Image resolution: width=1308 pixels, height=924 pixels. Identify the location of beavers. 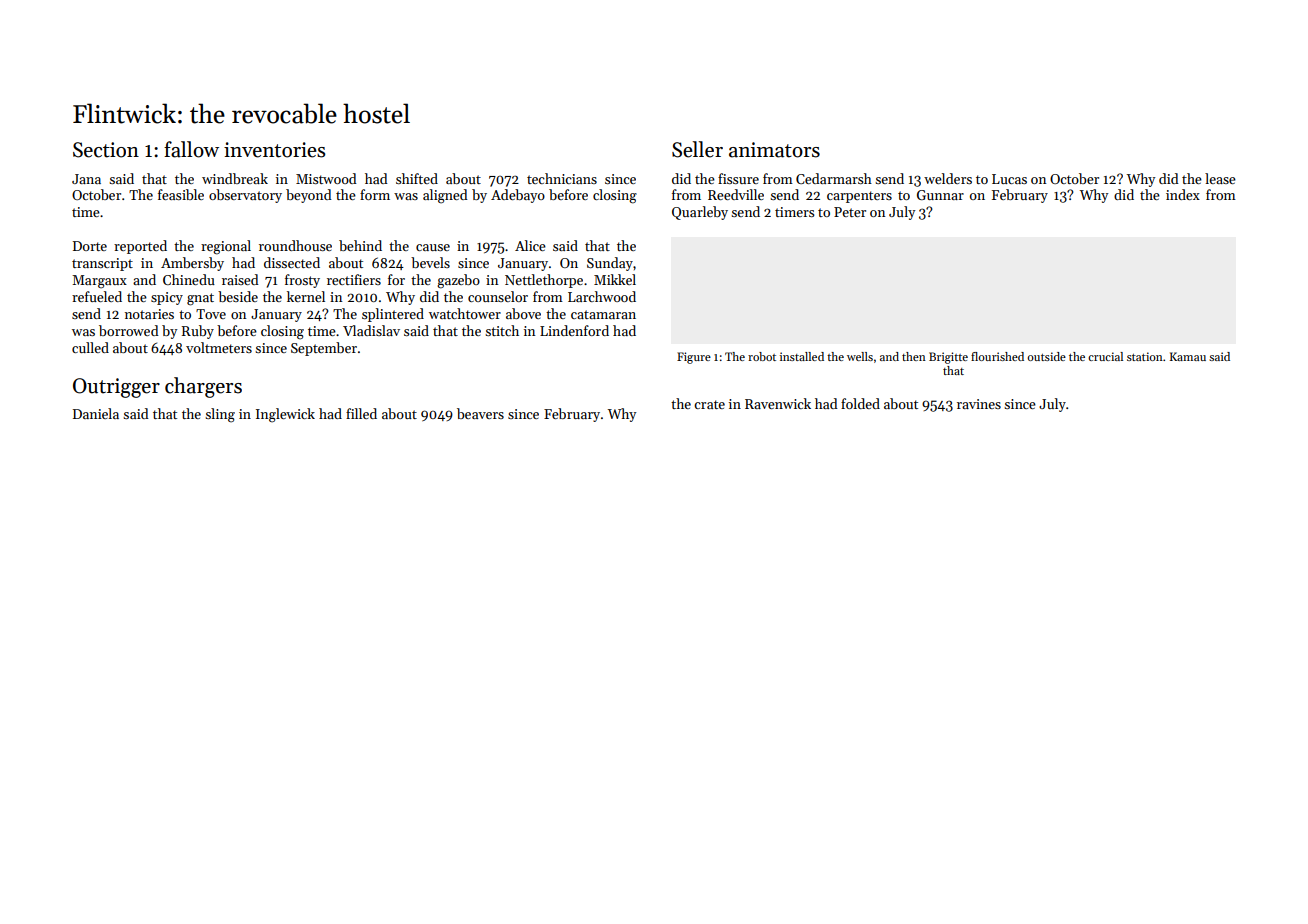
(480, 413).
